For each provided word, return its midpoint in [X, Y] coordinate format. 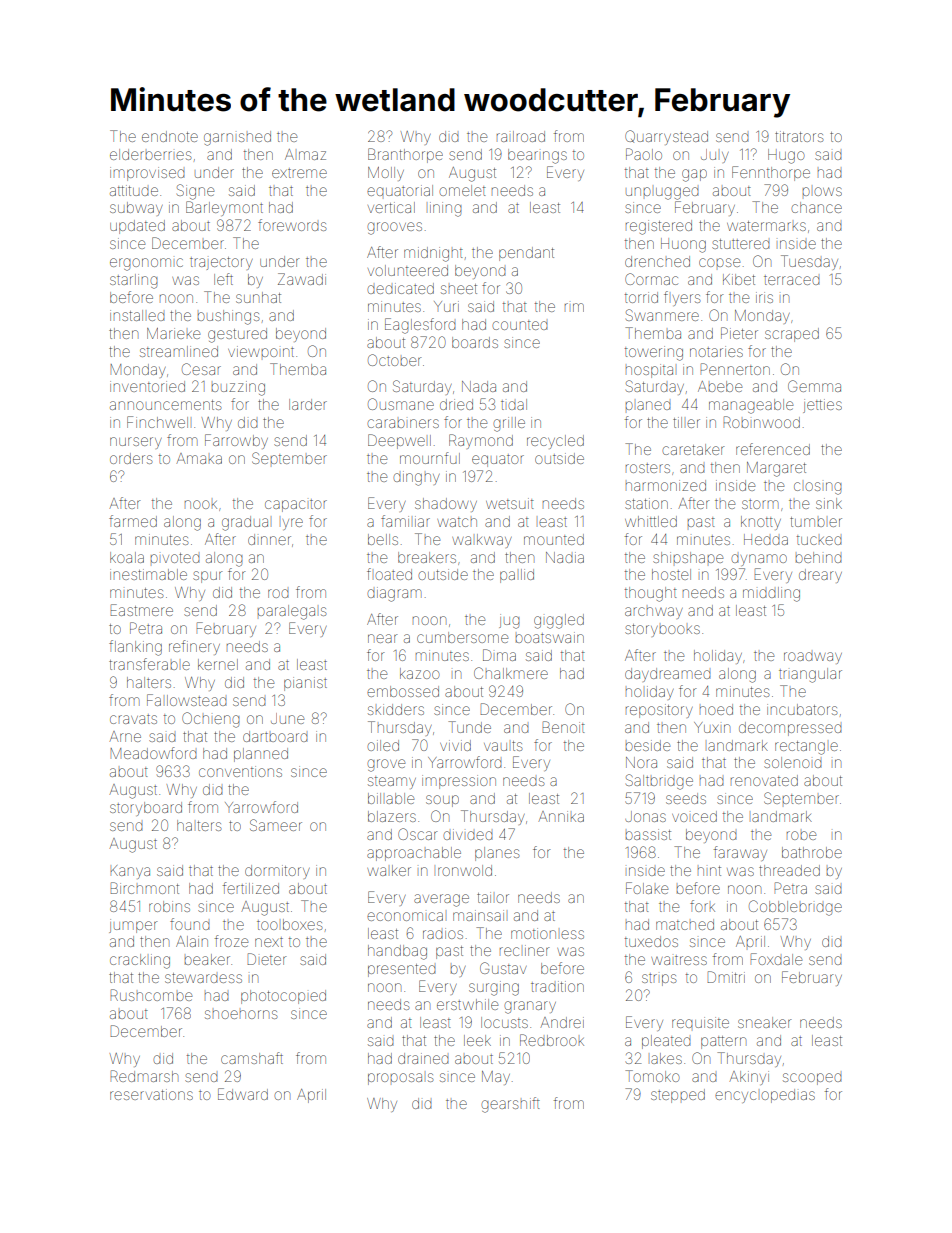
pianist [305, 684]
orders [131, 458]
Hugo [786, 156]
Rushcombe [151, 995]
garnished [237, 138]
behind [819, 557]
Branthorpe [405, 155]
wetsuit [510, 503]
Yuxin [712, 727]
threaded [789, 870]
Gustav [503, 968]
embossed [403, 691]
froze [231, 941]
